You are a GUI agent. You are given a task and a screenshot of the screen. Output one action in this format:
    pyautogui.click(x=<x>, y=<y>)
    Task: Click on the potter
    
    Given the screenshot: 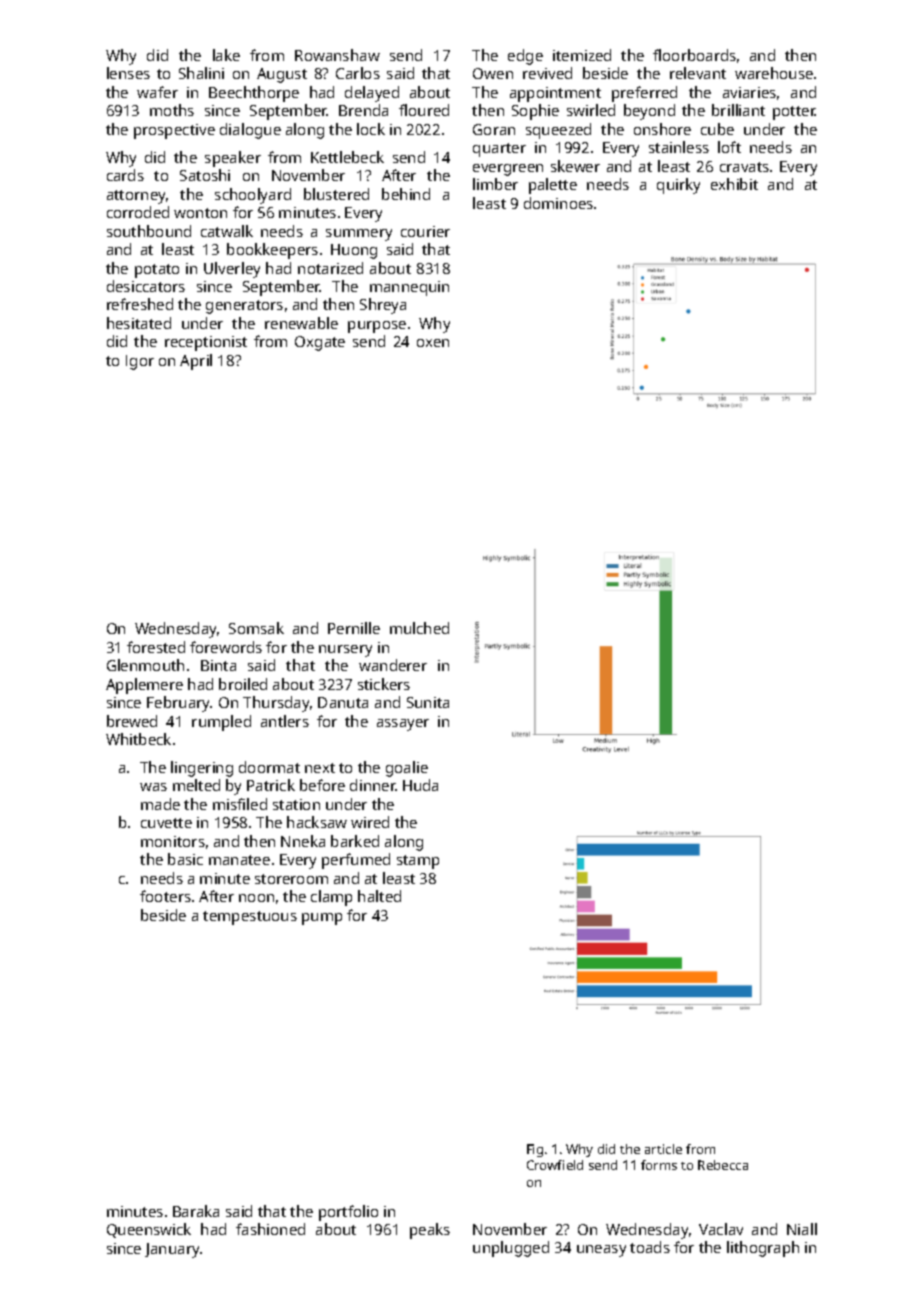 What is the action you would take?
    pyautogui.click(x=794, y=113)
